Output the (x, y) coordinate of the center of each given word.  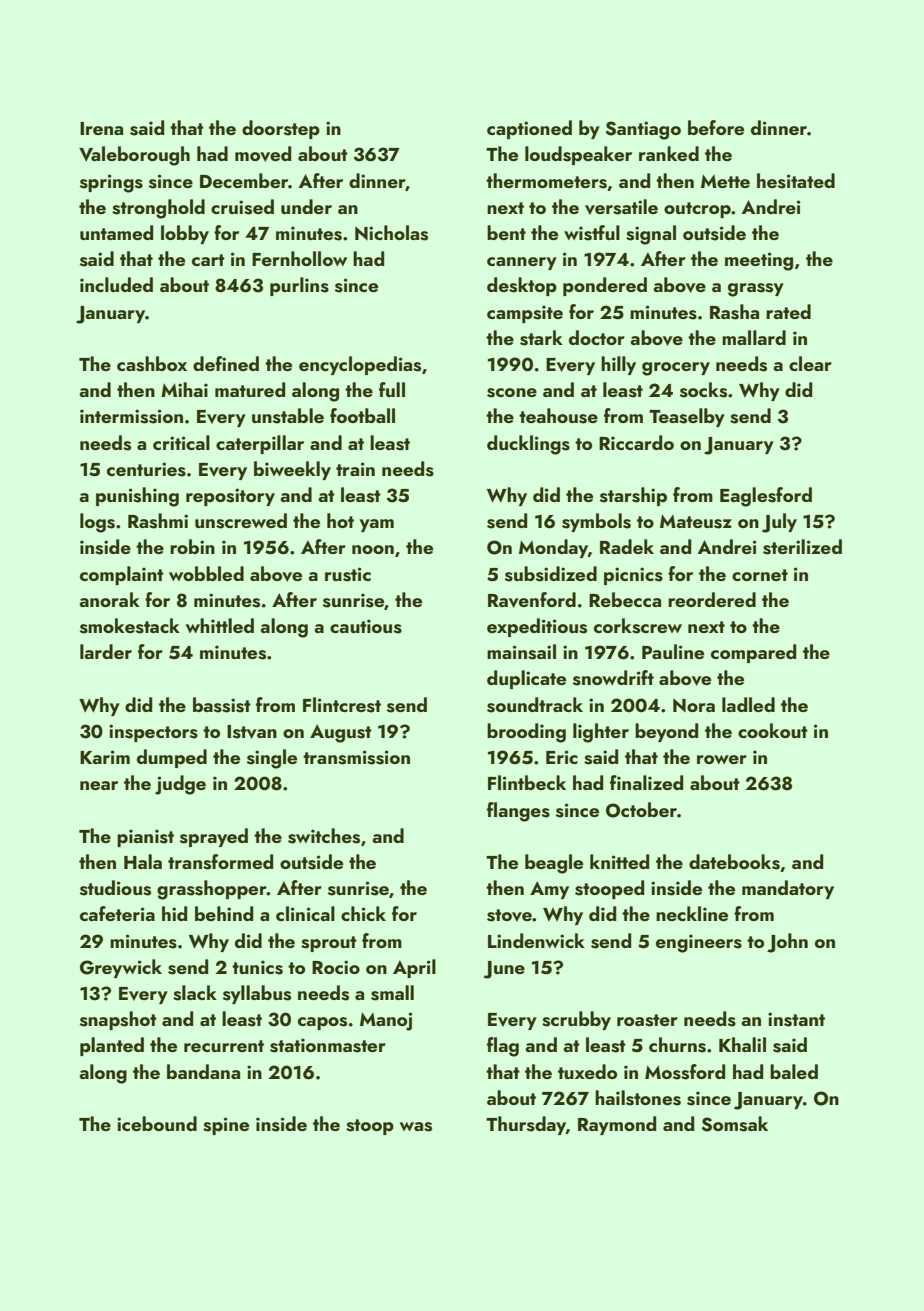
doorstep (281, 129)
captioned (529, 129)
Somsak (735, 1124)
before (716, 127)
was (416, 1127)
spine (226, 1126)
